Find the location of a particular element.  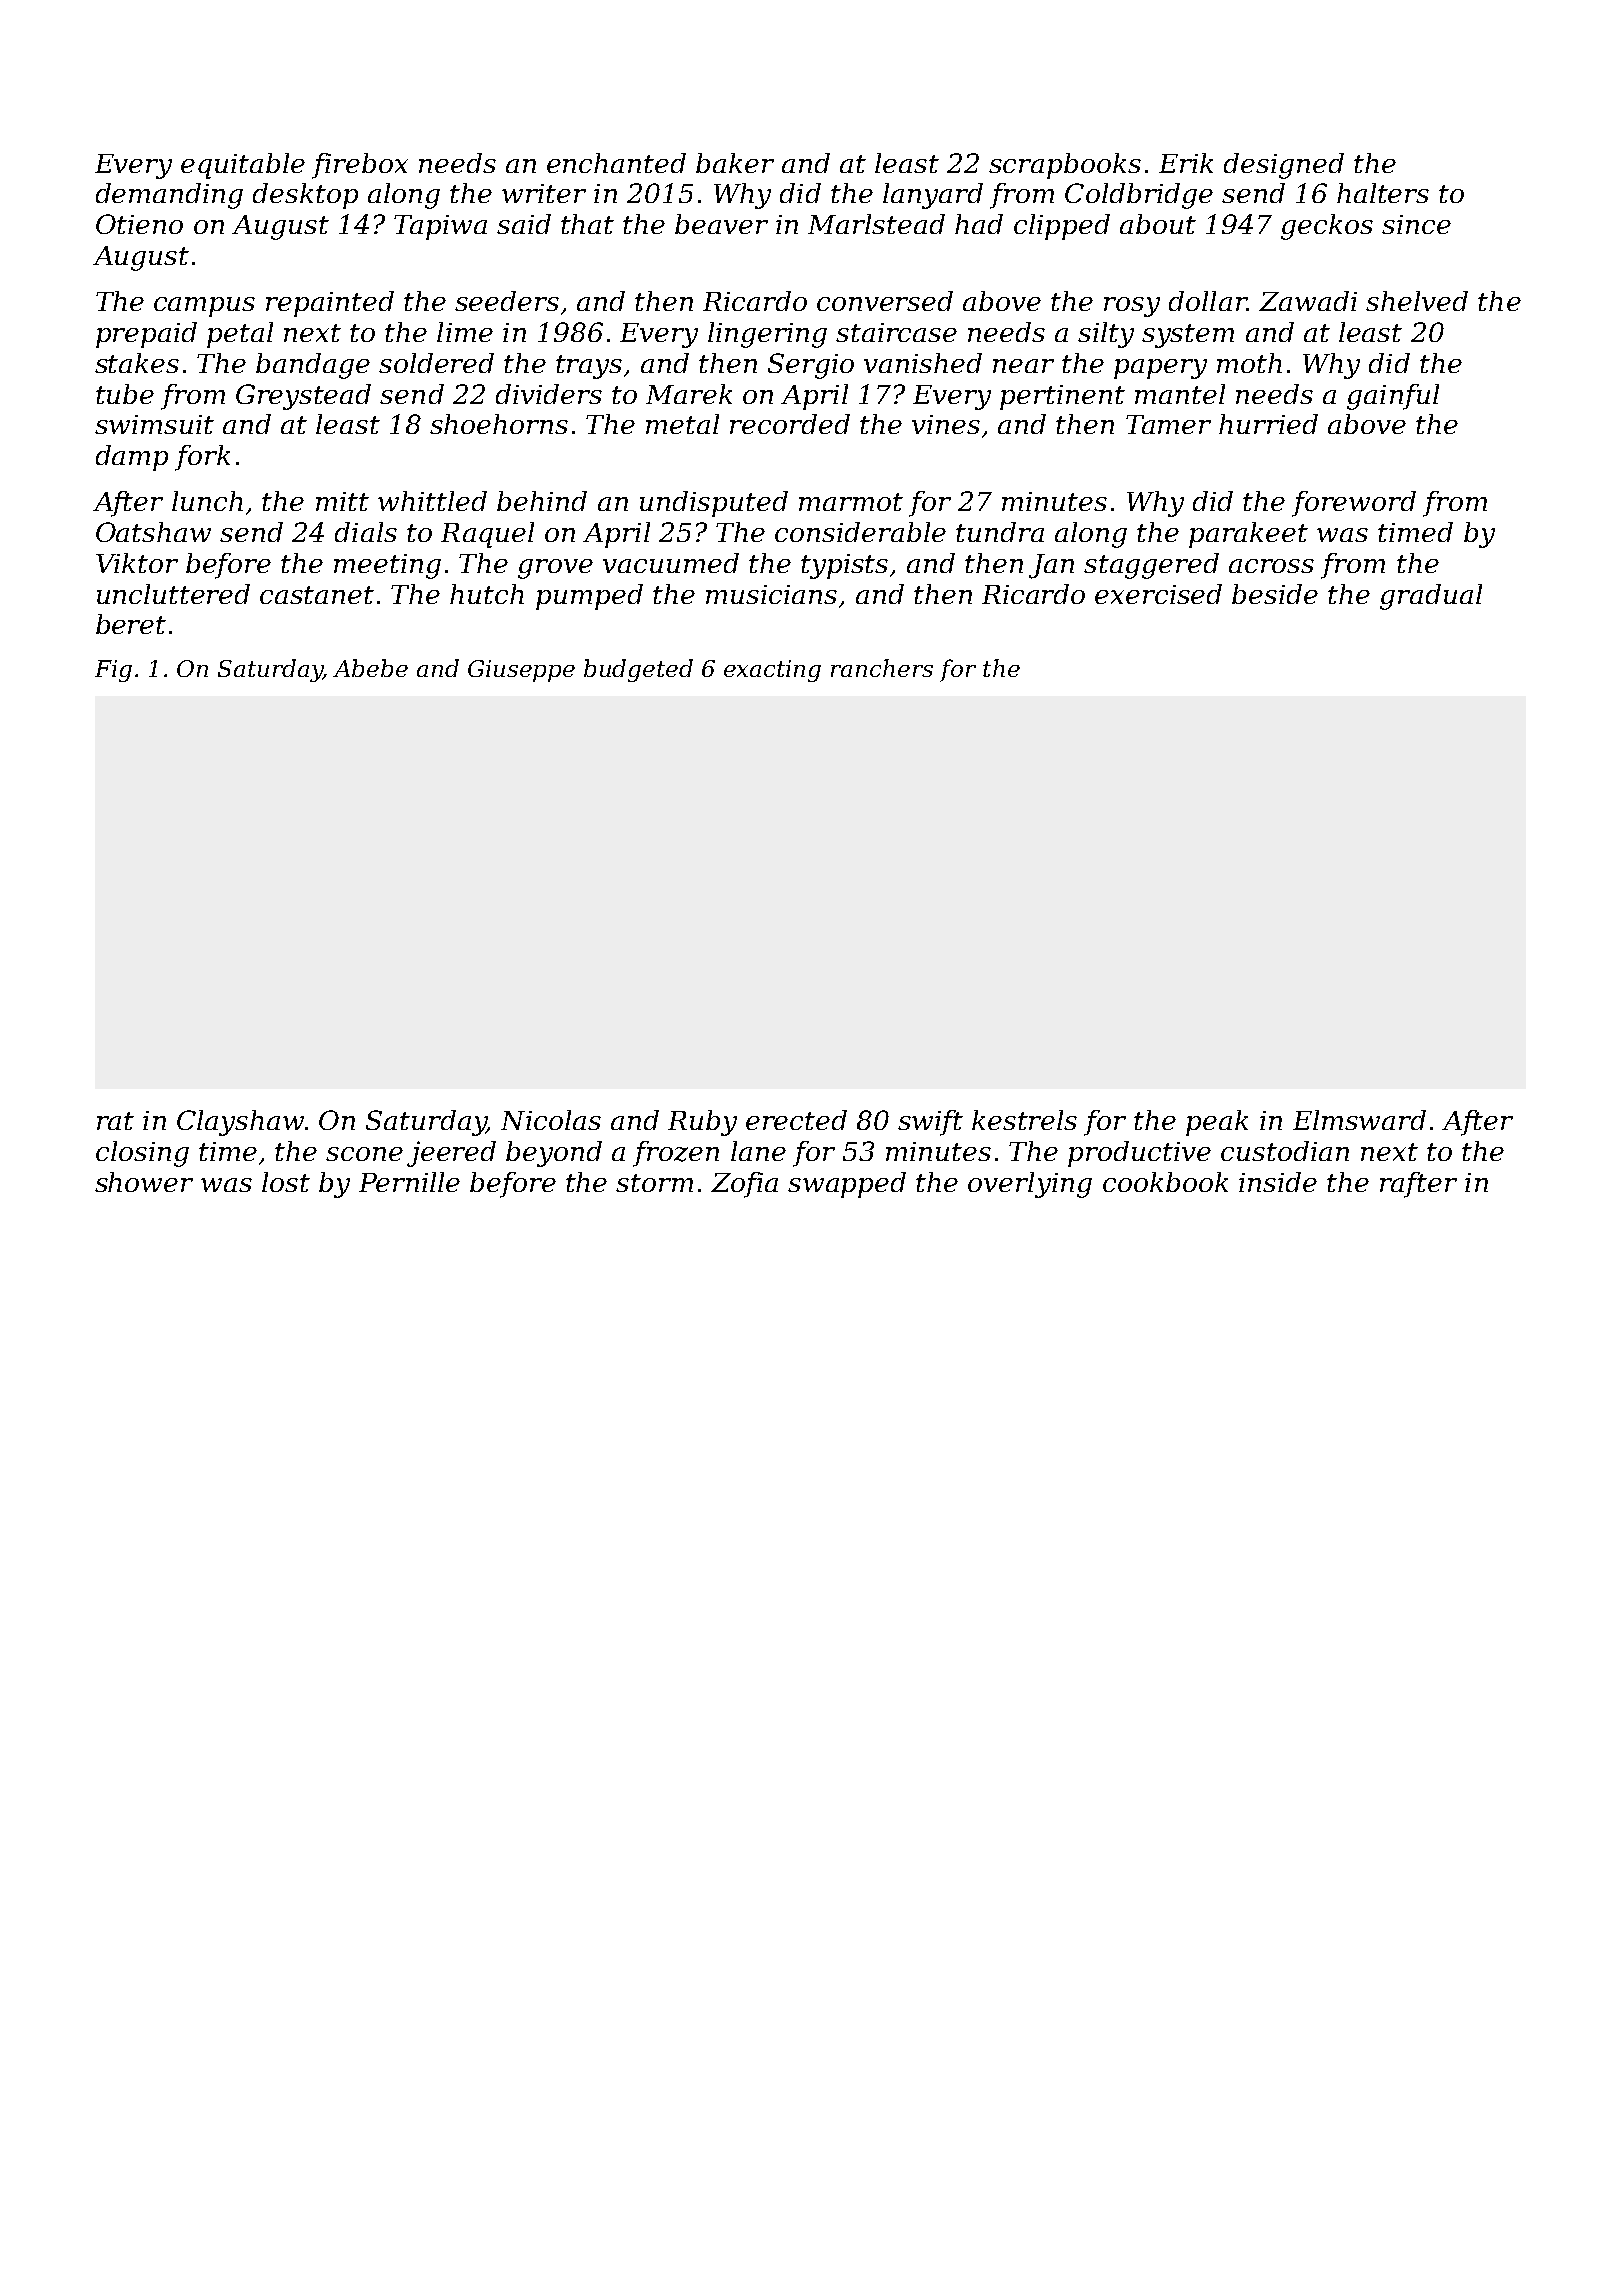

shower is located at coordinates (144, 1182).
